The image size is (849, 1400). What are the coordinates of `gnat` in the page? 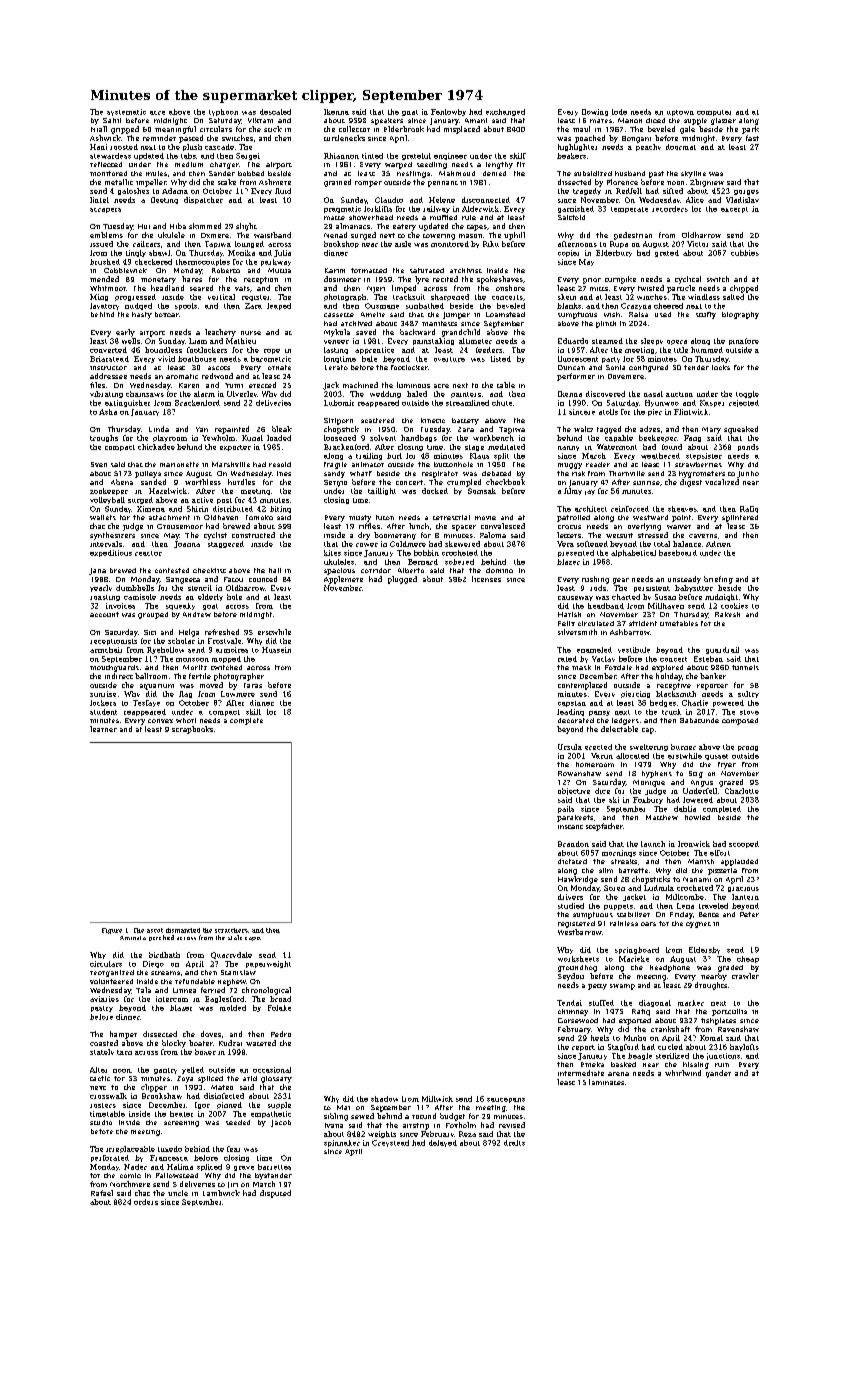 It's located at (410, 113).
